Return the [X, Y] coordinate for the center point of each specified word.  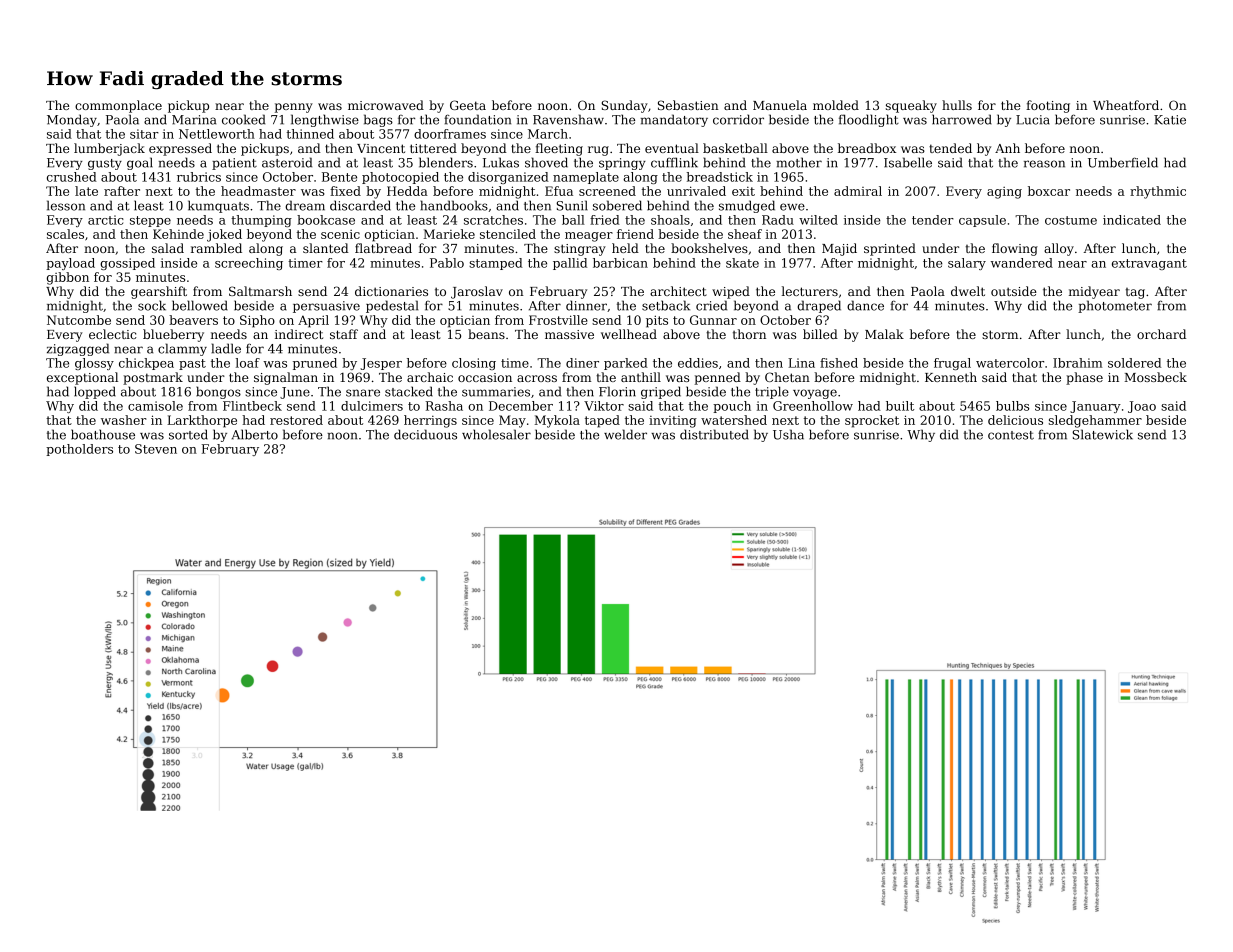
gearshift [159, 292]
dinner [586, 305]
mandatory [674, 120]
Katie [1170, 120]
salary [967, 264]
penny [294, 108]
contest [1011, 435]
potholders [79, 450]
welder [625, 434]
